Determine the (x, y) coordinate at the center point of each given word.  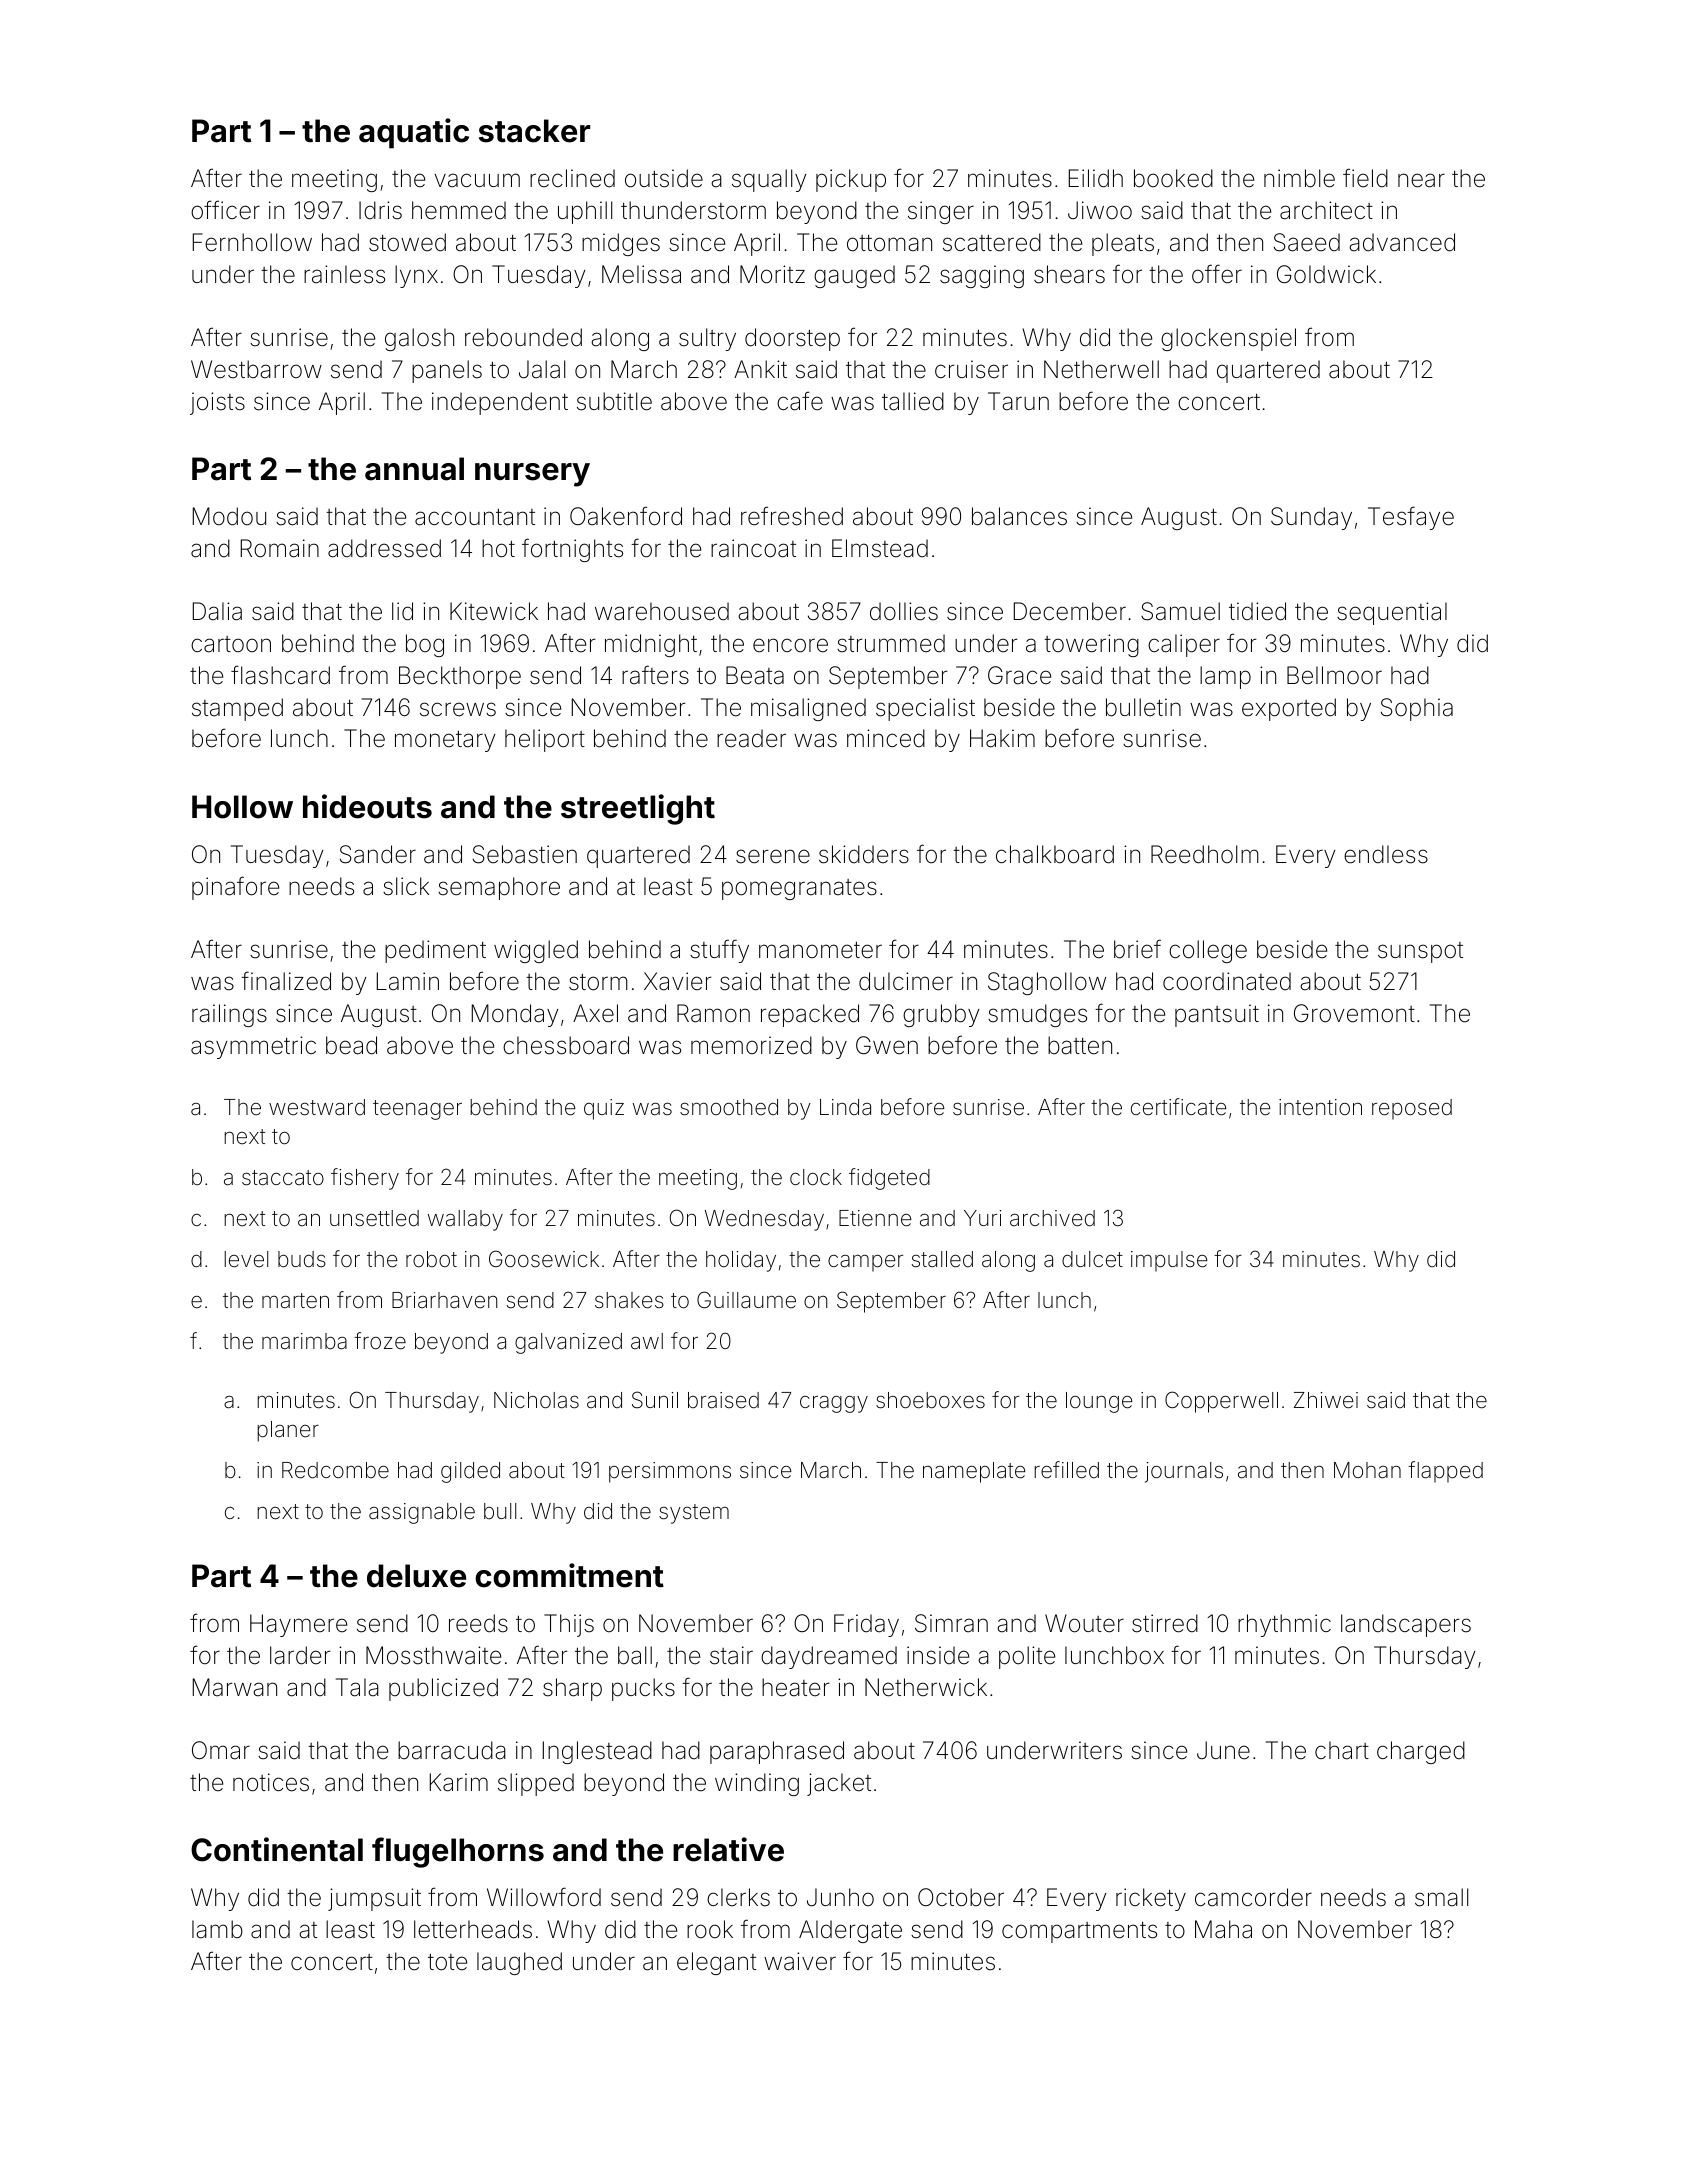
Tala (357, 1687)
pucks (643, 1689)
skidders (864, 854)
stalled (942, 1259)
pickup (851, 180)
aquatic (414, 133)
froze (380, 1341)
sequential (1392, 613)
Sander (378, 854)
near (1421, 180)
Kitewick (494, 611)
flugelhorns (458, 1852)
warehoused (662, 611)
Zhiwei (1326, 1400)
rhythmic (1284, 1625)
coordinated (1227, 981)
